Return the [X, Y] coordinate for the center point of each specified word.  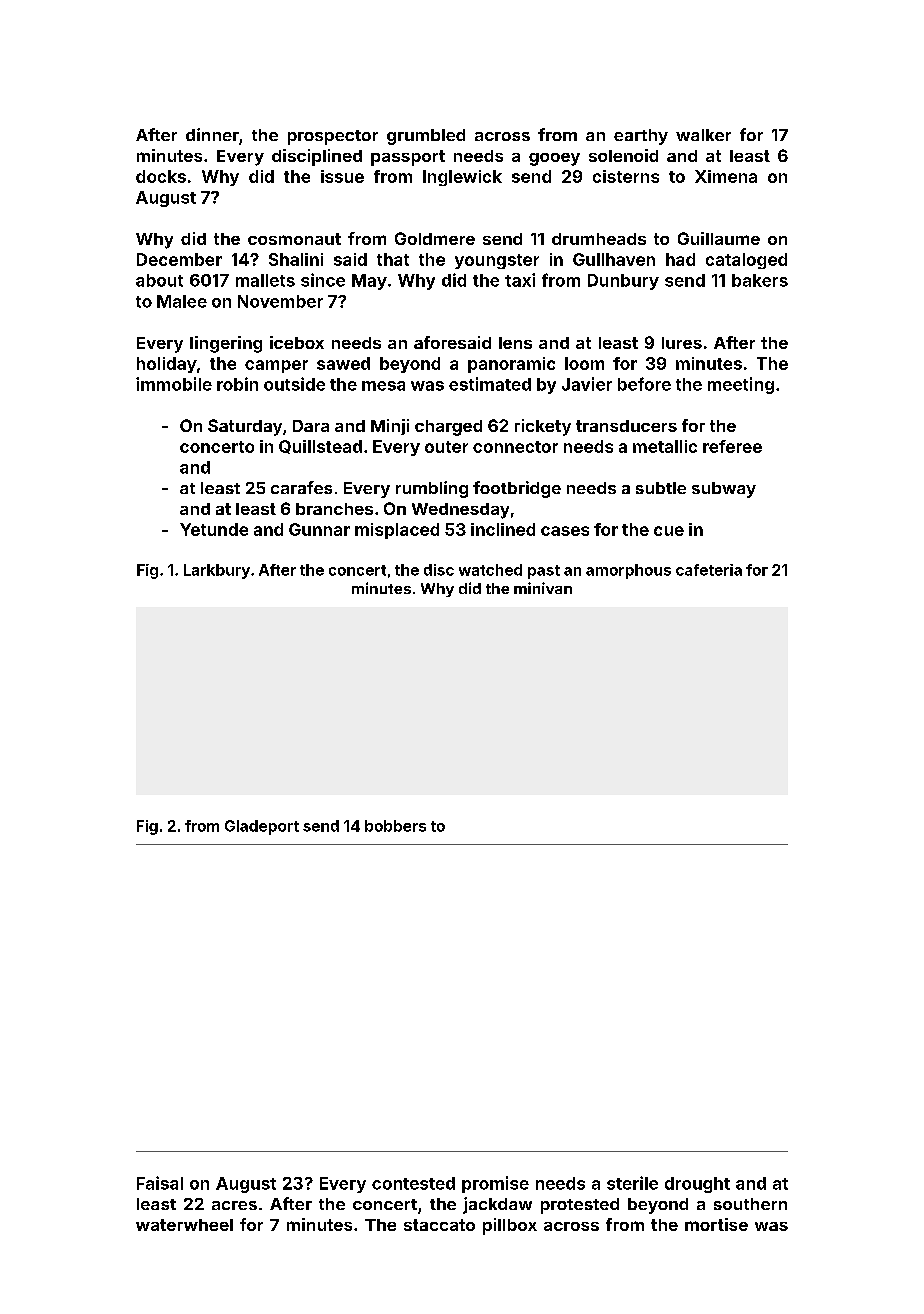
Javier [587, 384]
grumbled [426, 137]
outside [294, 384]
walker [703, 135]
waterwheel [184, 1225]
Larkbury [217, 571]
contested [413, 1183]
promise [495, 1184]
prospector [333, 137]
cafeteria [709, 570]
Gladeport [262, 827]
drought [697, 1185]
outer [446, 447]
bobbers [395, 826]
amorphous [628, 571]
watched [490, 570]
